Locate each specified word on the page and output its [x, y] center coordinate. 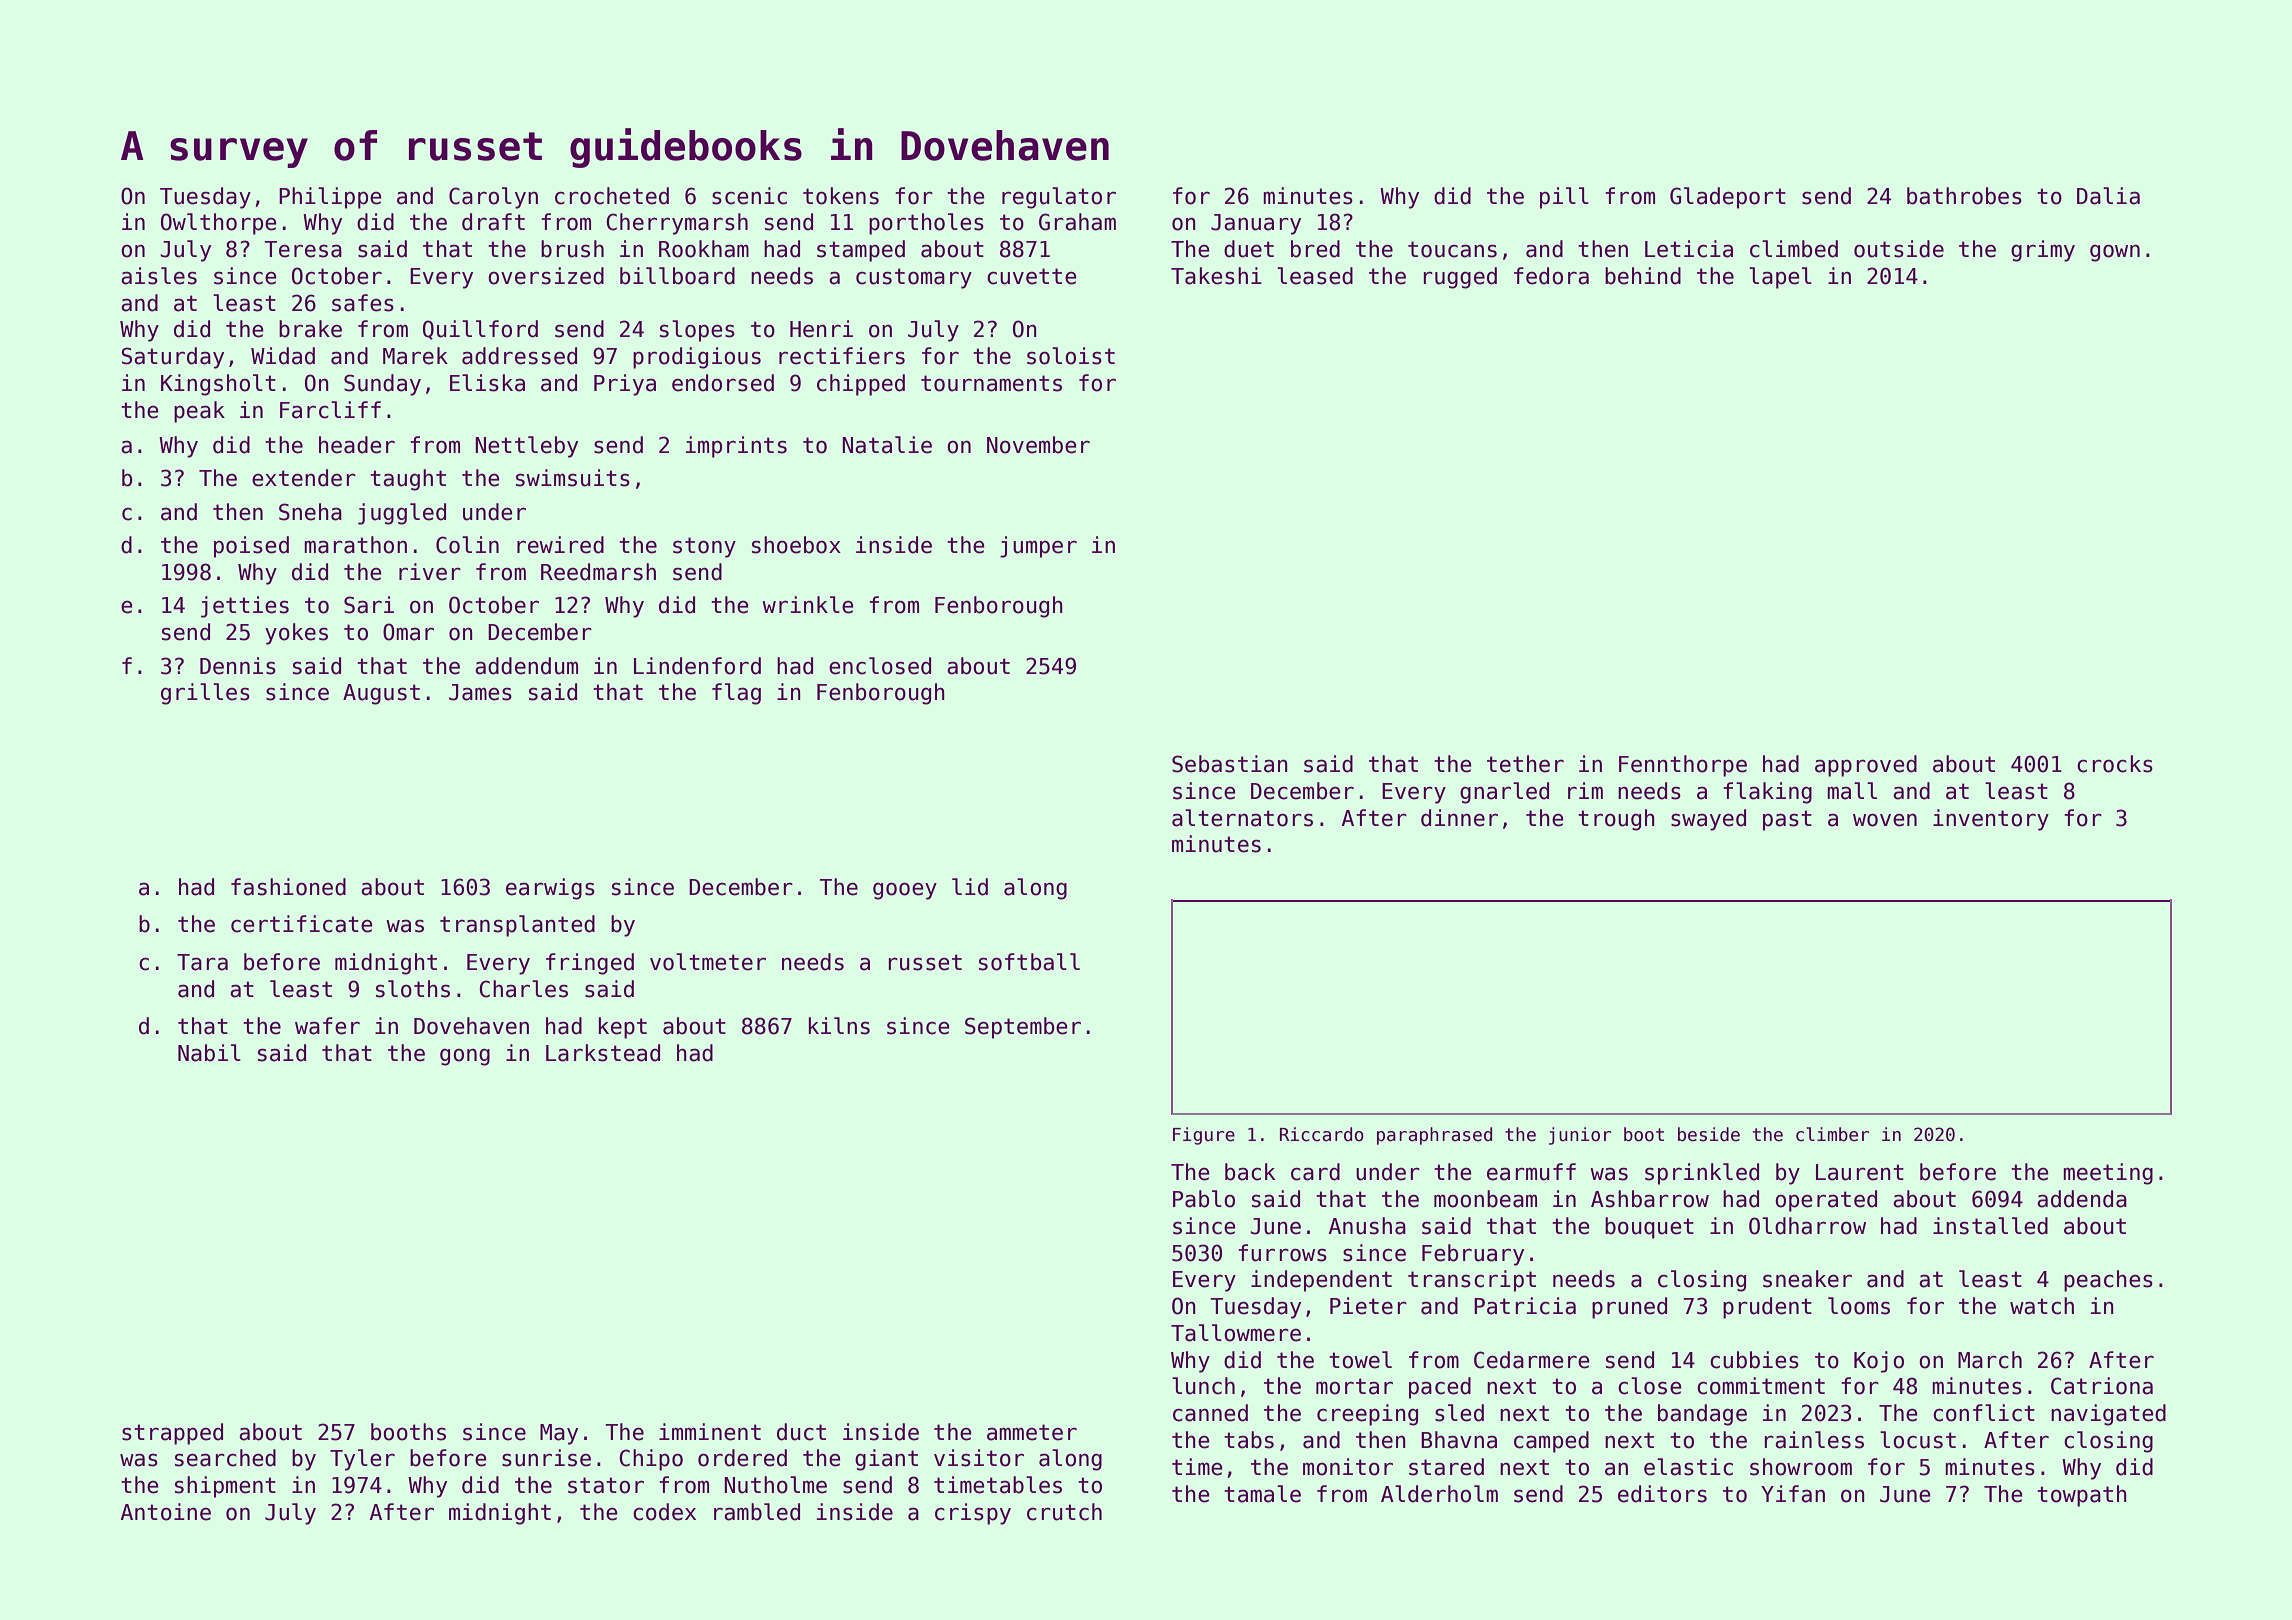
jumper [1038, 547]
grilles [205, 694]
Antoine [166, 1512]
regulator [1059, 198]
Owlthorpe [219, 224]
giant [886, 1460]
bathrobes [1964, 196]
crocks [2115, 764]
